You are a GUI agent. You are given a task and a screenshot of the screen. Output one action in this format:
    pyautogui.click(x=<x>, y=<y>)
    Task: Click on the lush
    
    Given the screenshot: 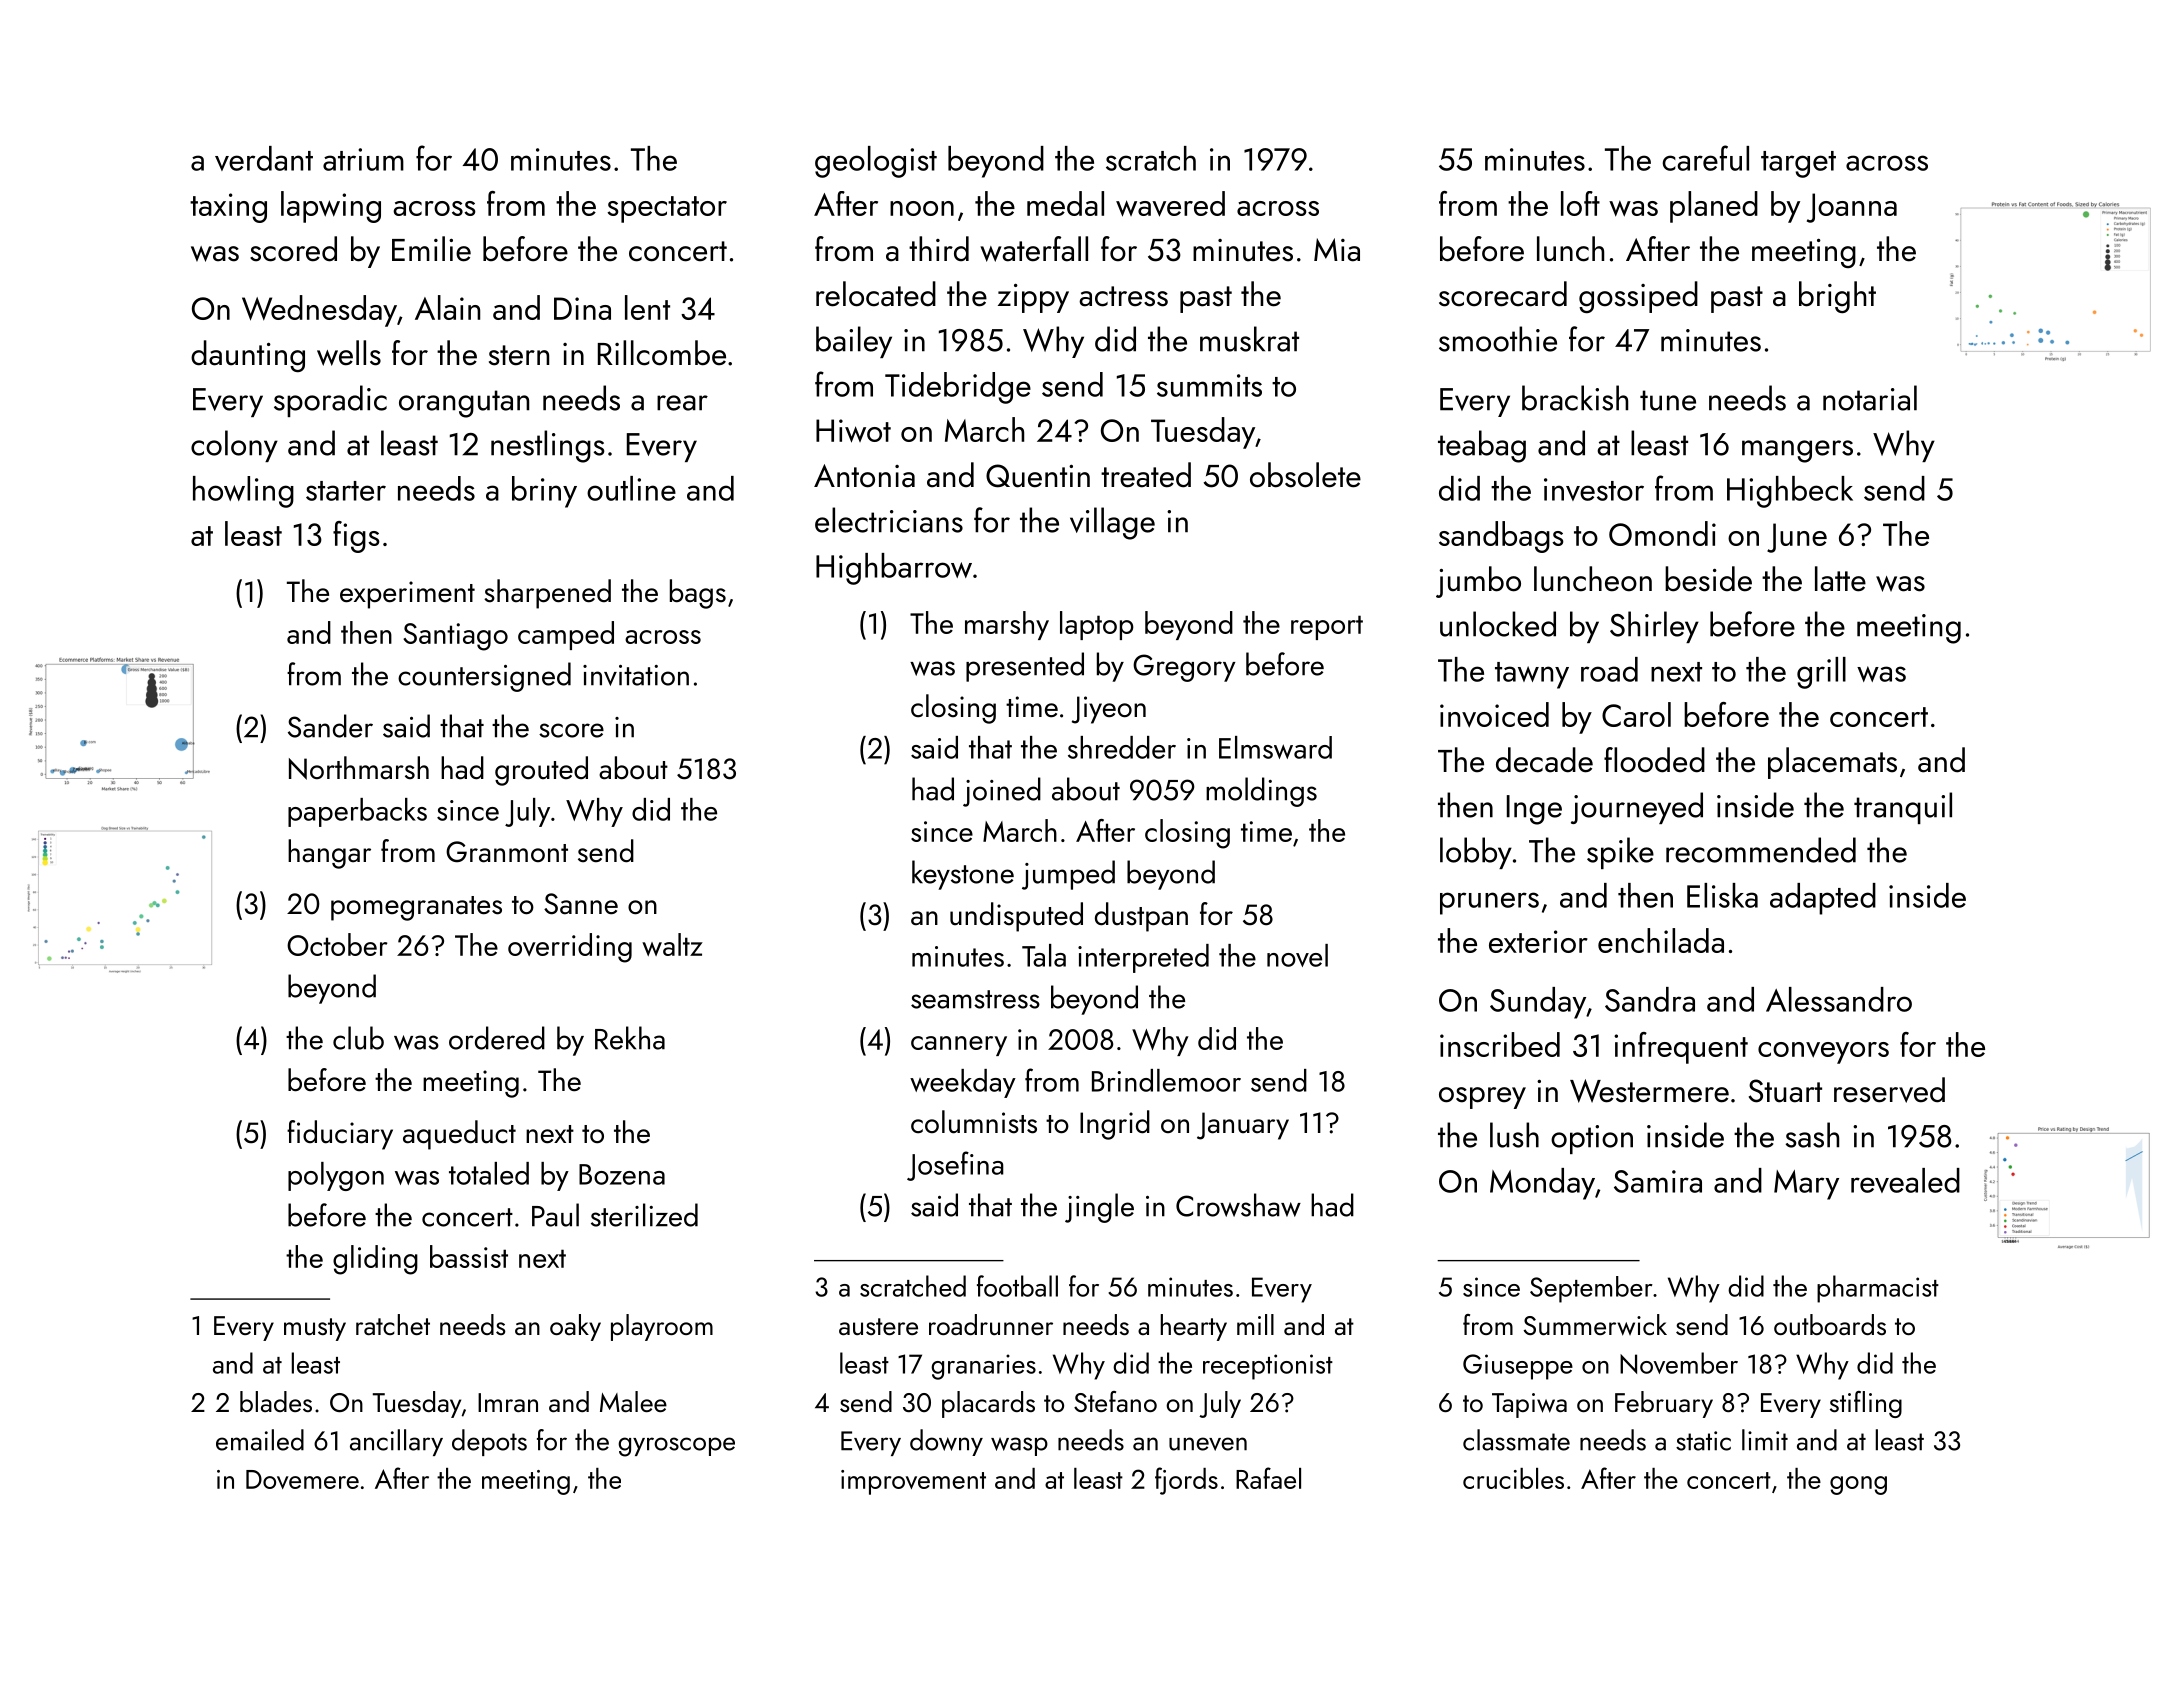 What is the action you would take?
    pyautogui.click(x=1514, y=1135)
